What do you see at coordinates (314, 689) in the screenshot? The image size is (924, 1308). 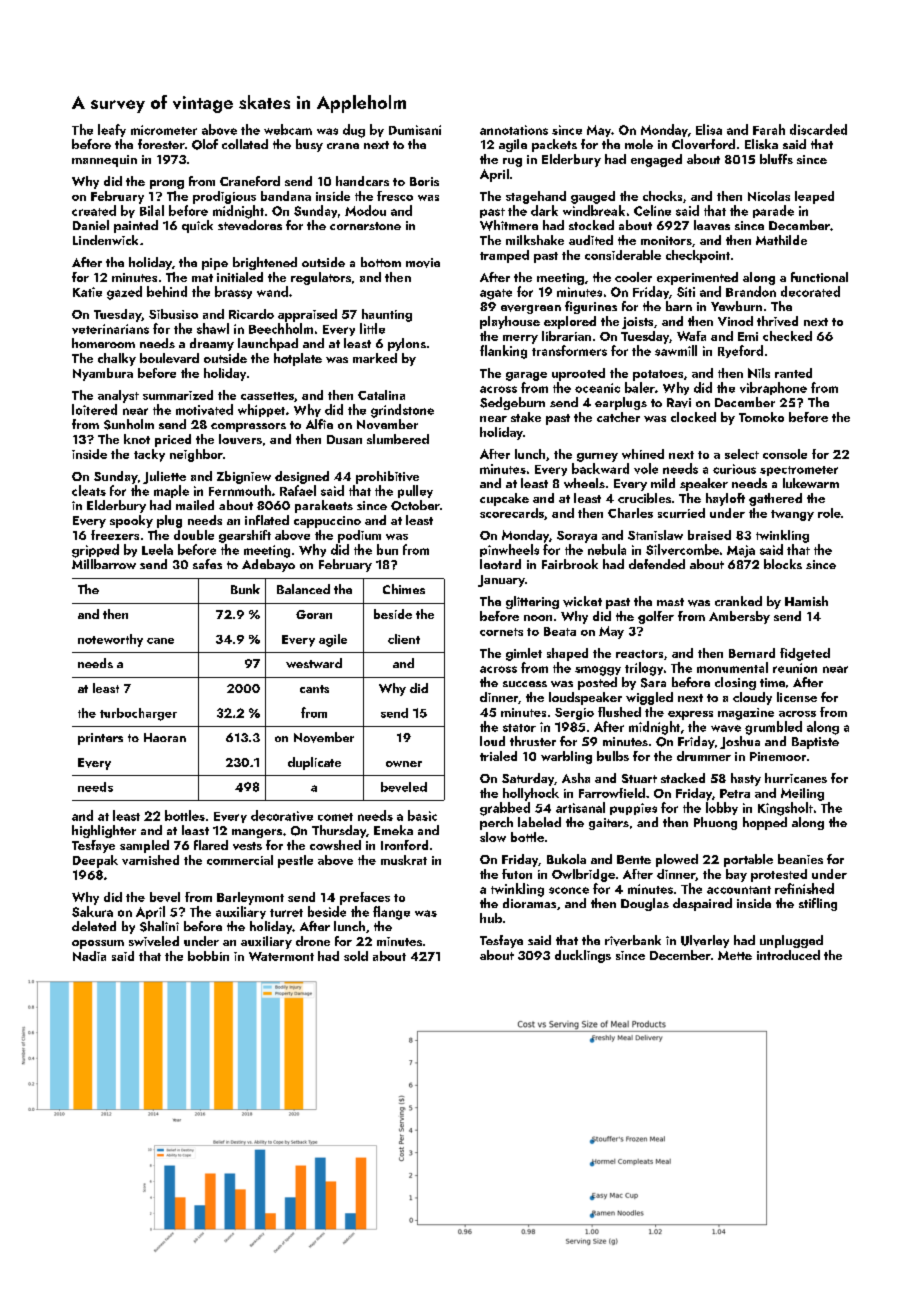 I see `cants` at bounding box center [314, 689].
